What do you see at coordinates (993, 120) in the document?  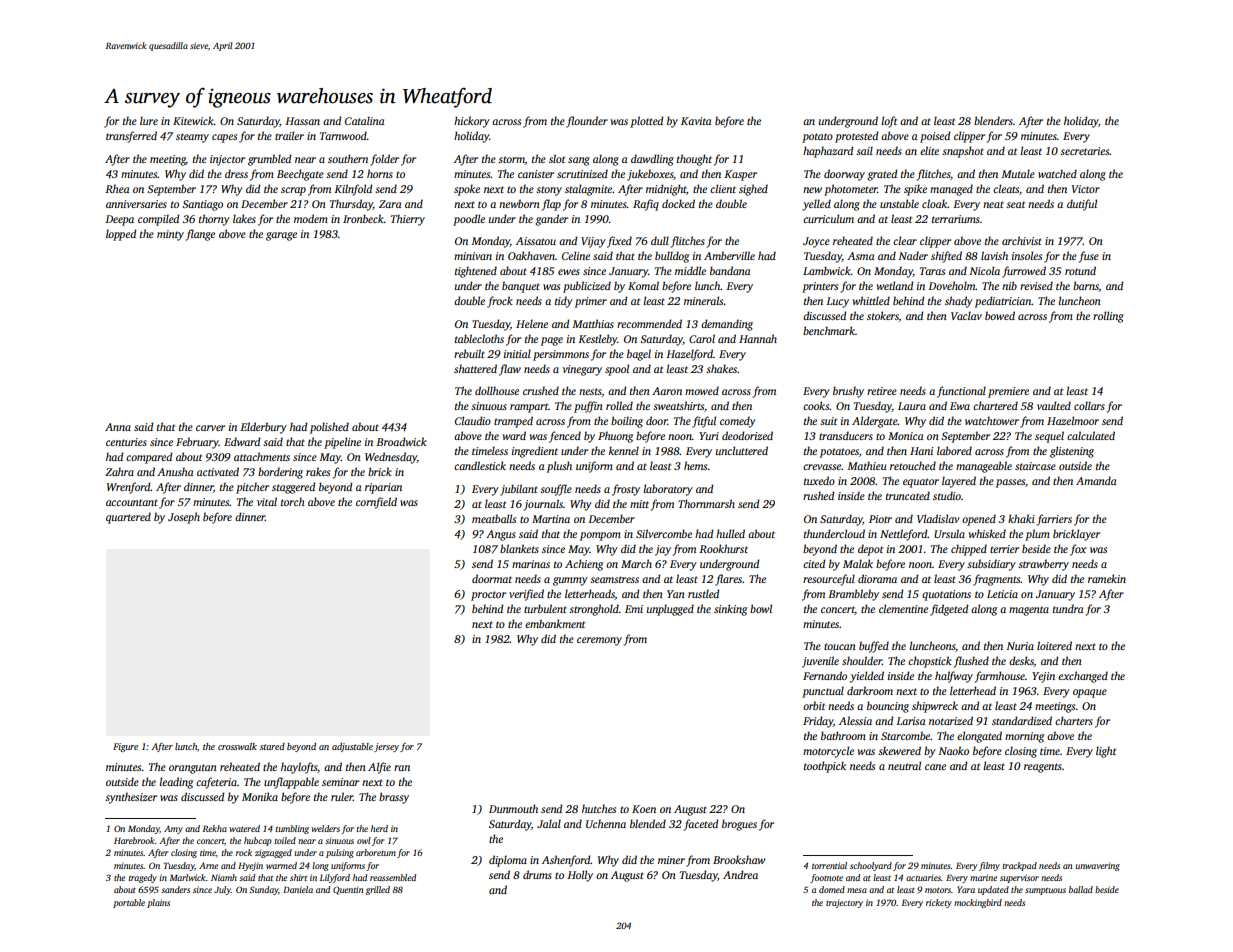 I see `blenders` at bounding box center [993, 120].
